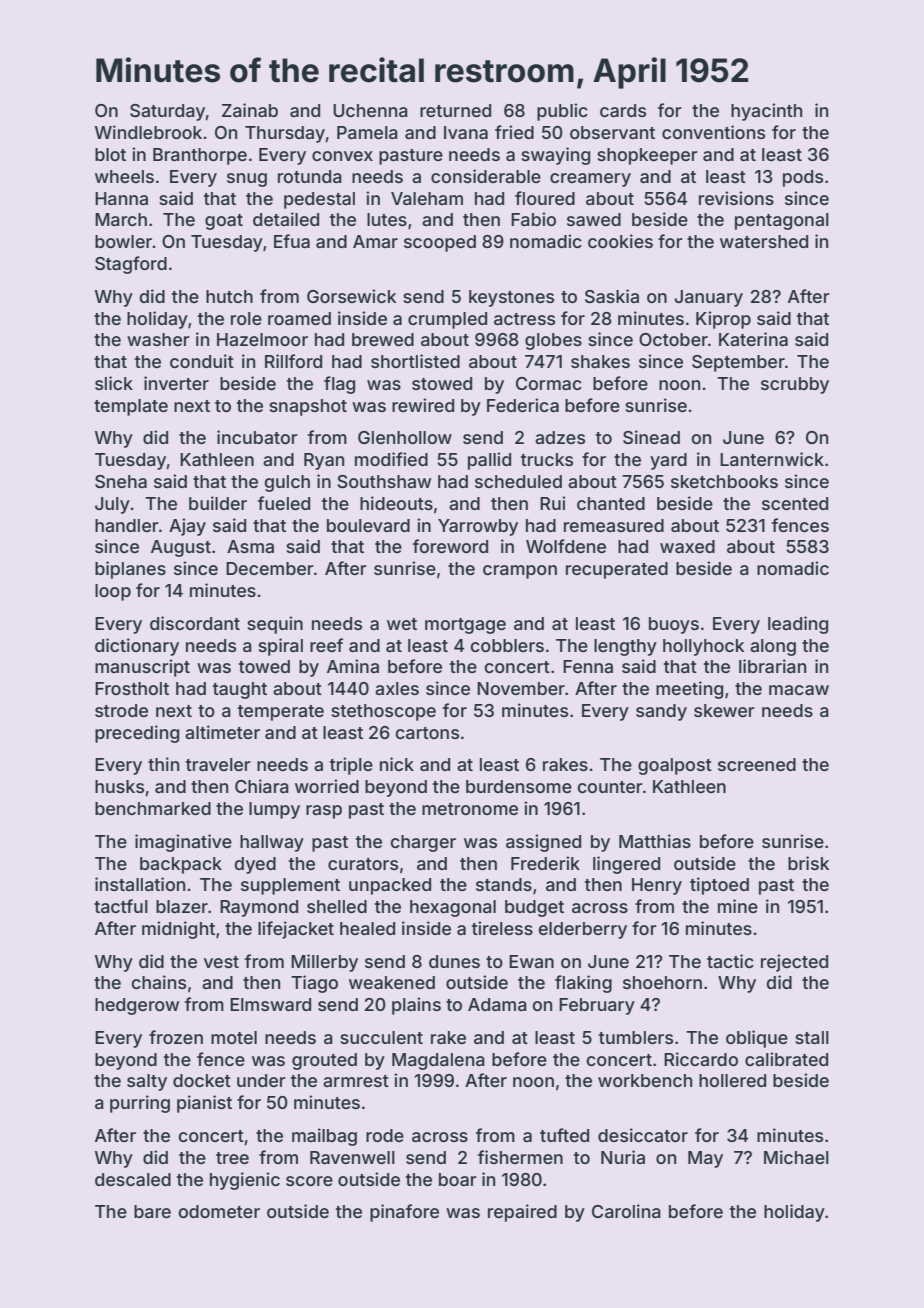  I want to click on cards, so click(623, 110).
